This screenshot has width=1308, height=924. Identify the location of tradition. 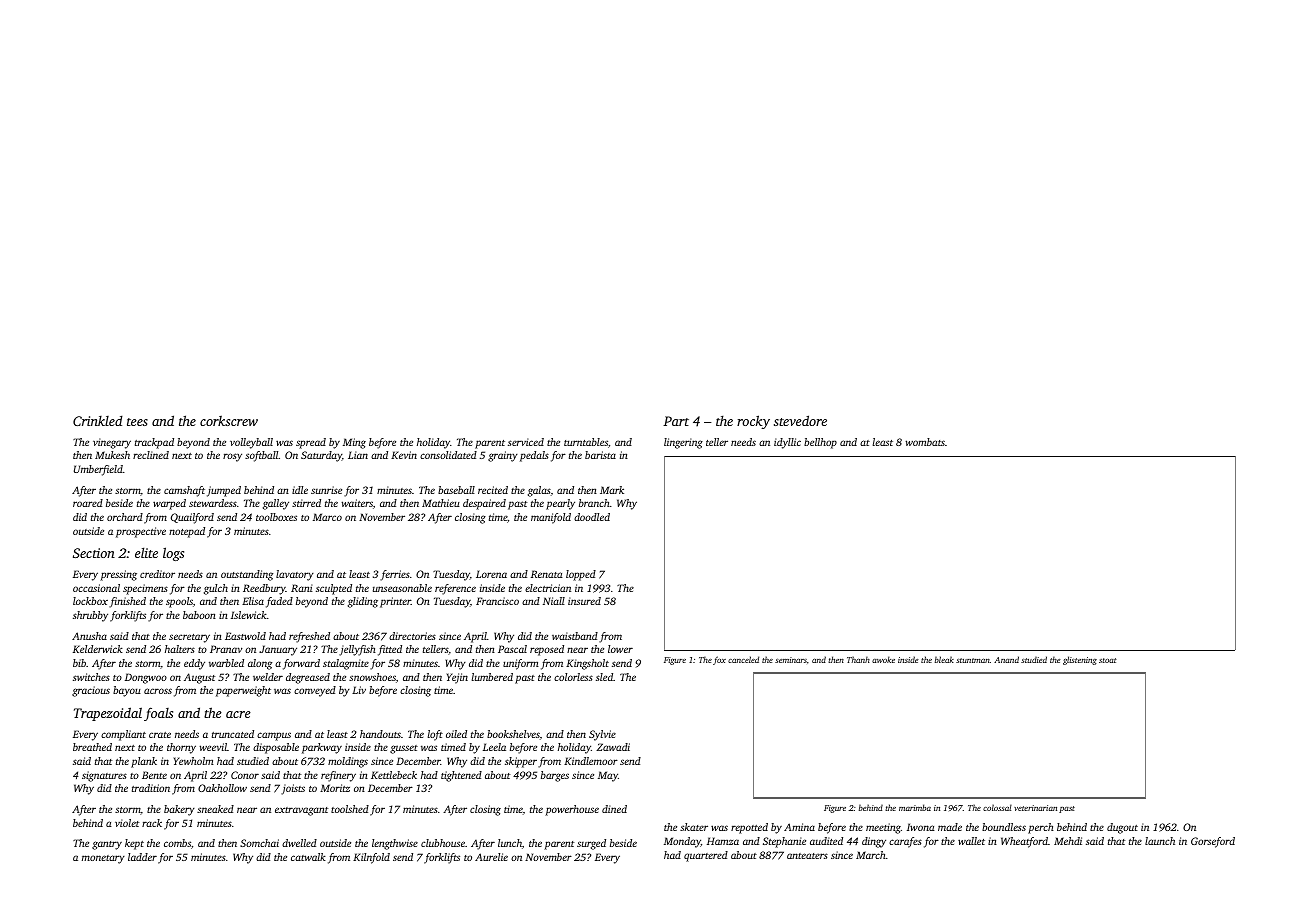
(151, 788).
